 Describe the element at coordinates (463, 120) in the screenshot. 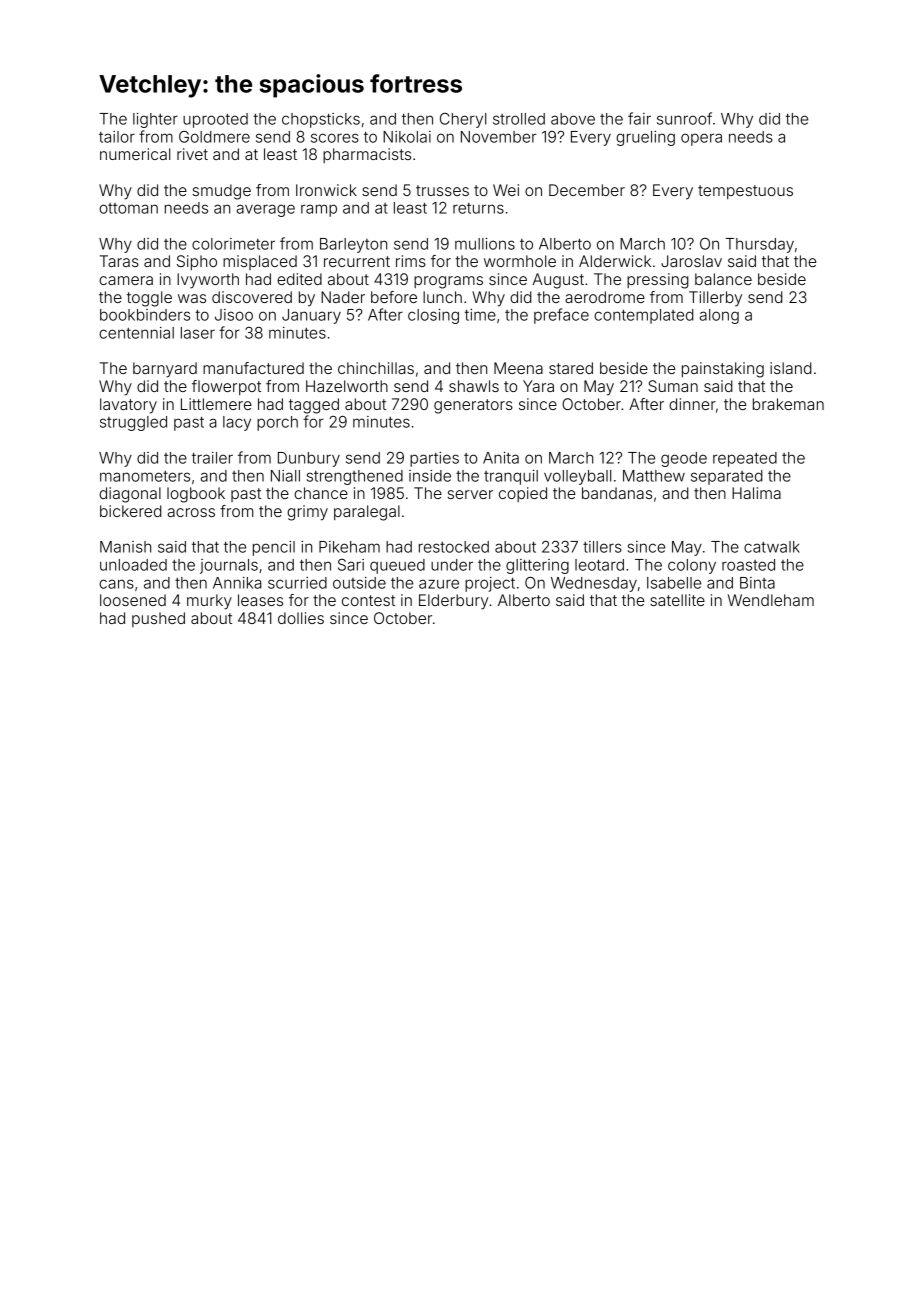

I see `Cheryl` at that location.
